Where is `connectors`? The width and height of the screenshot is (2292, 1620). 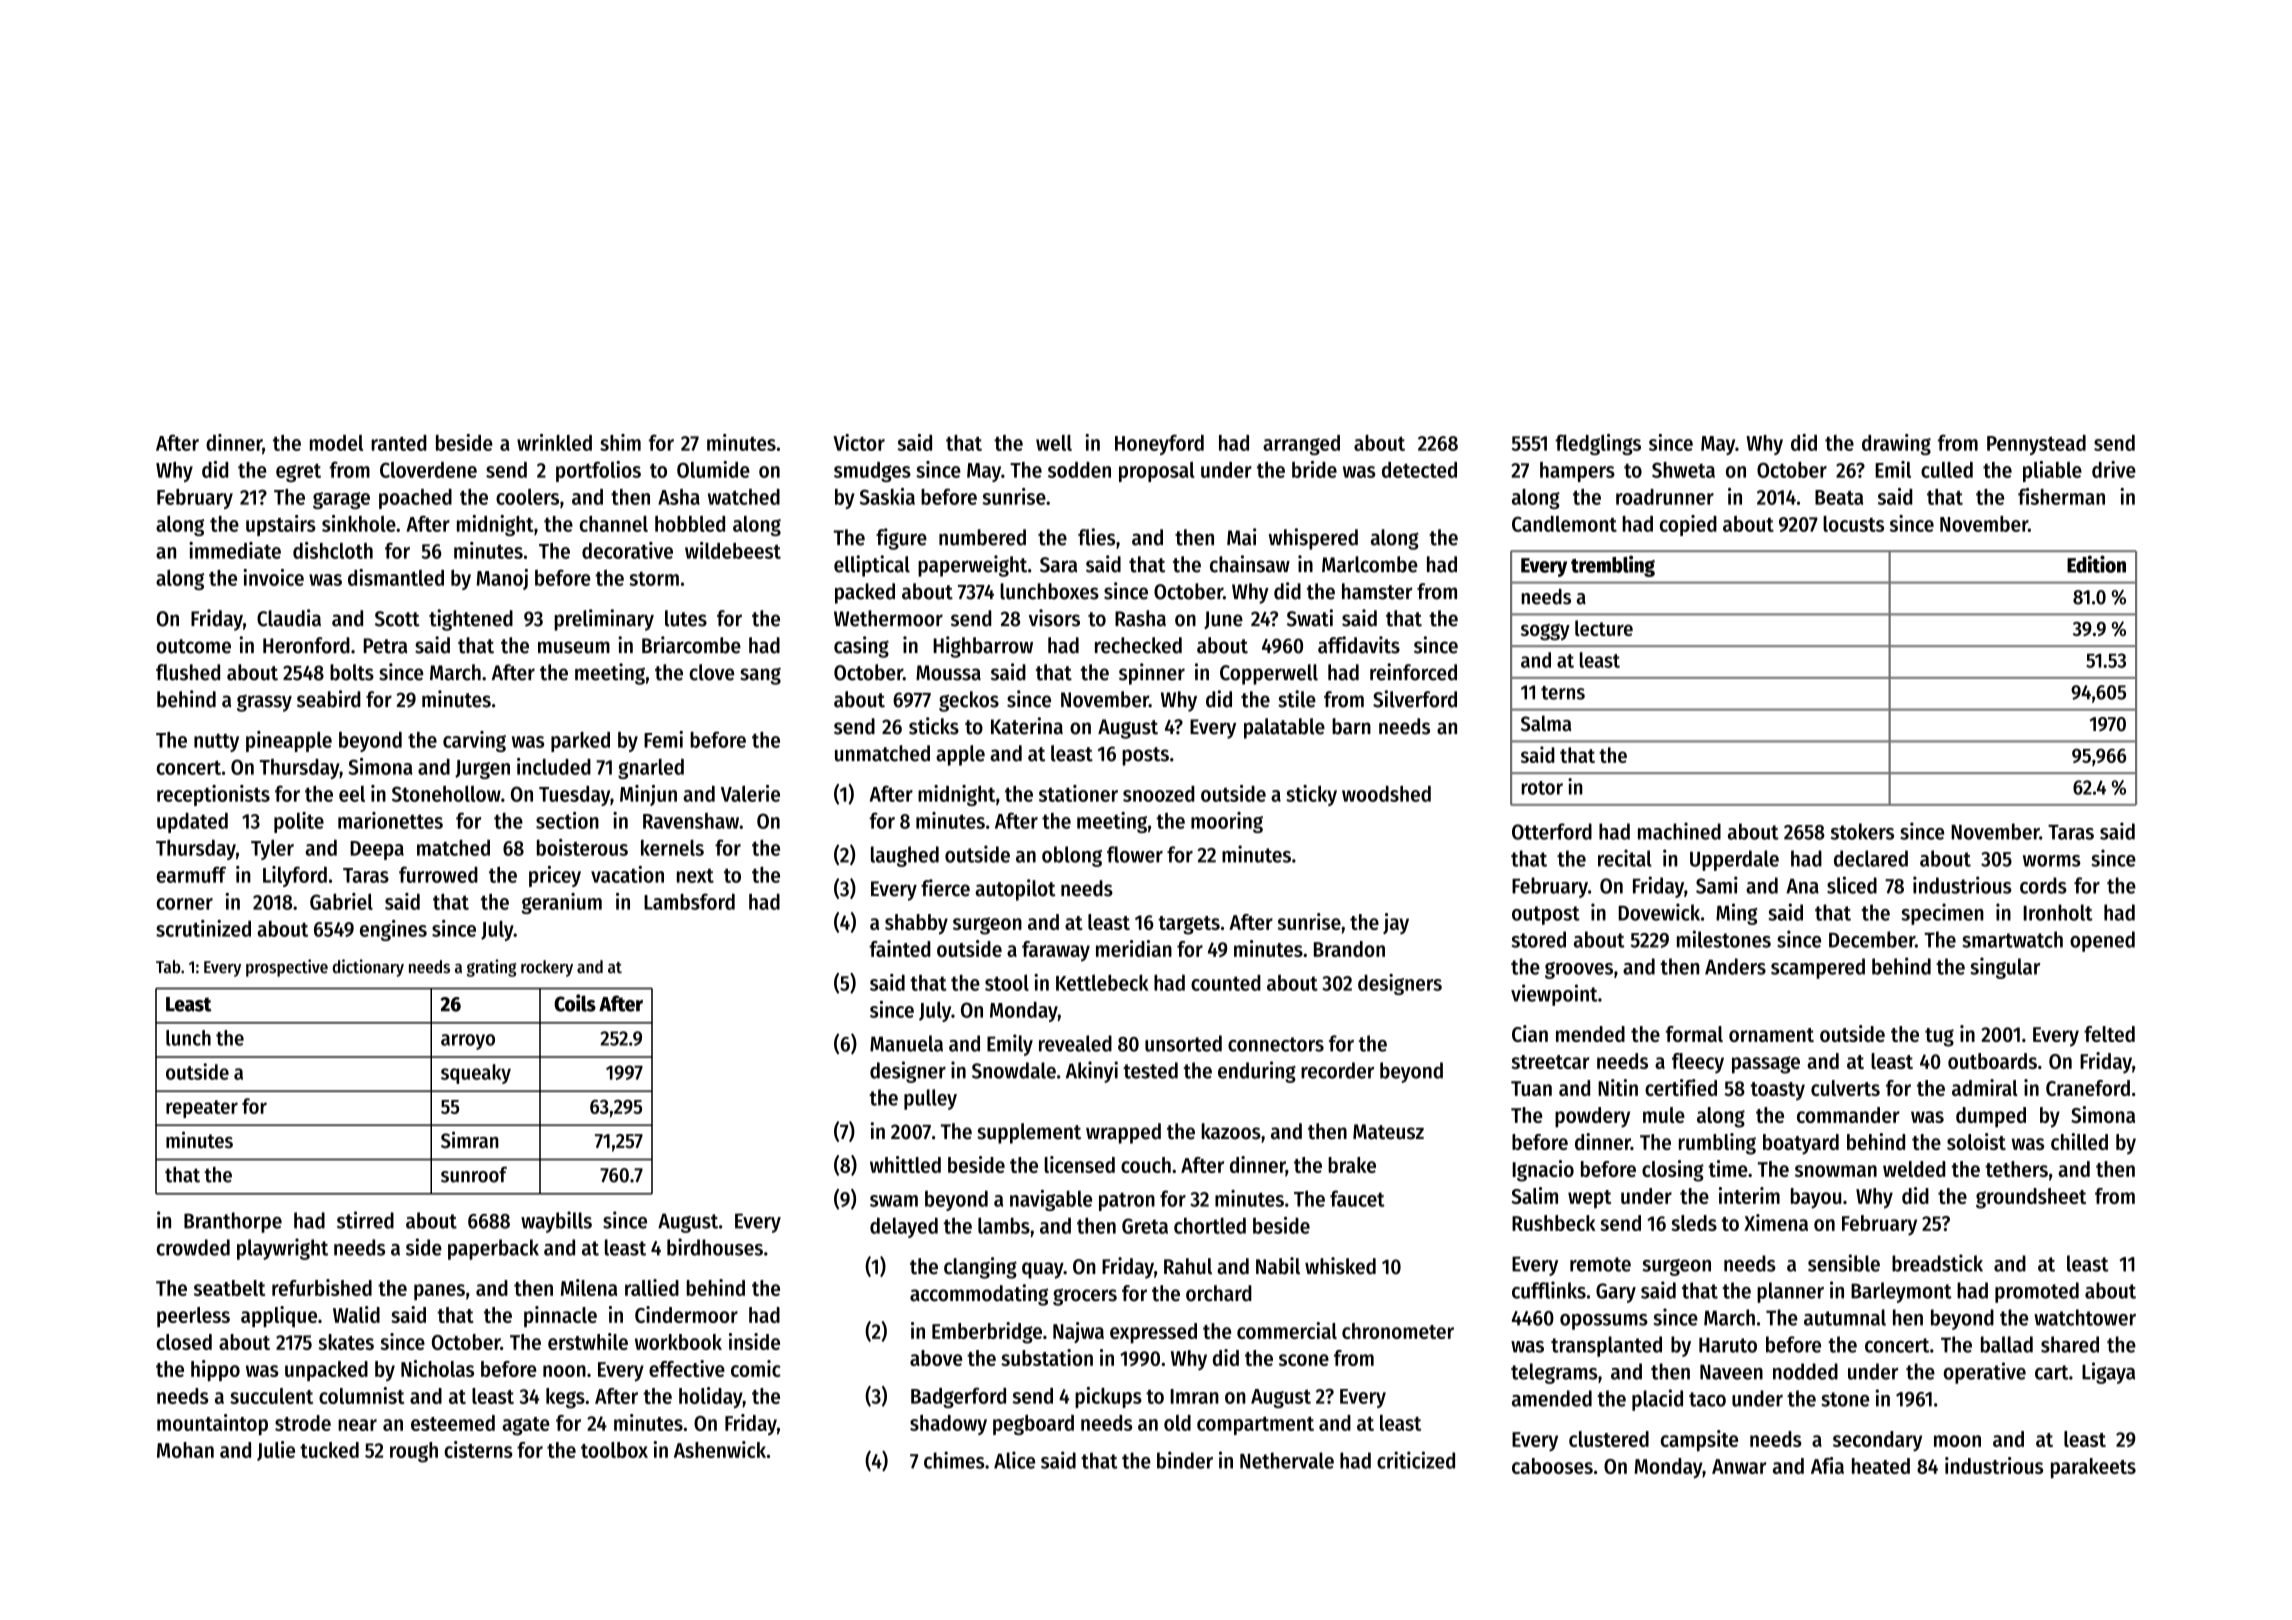
connectors is located at coordinates (1276, 1044).
